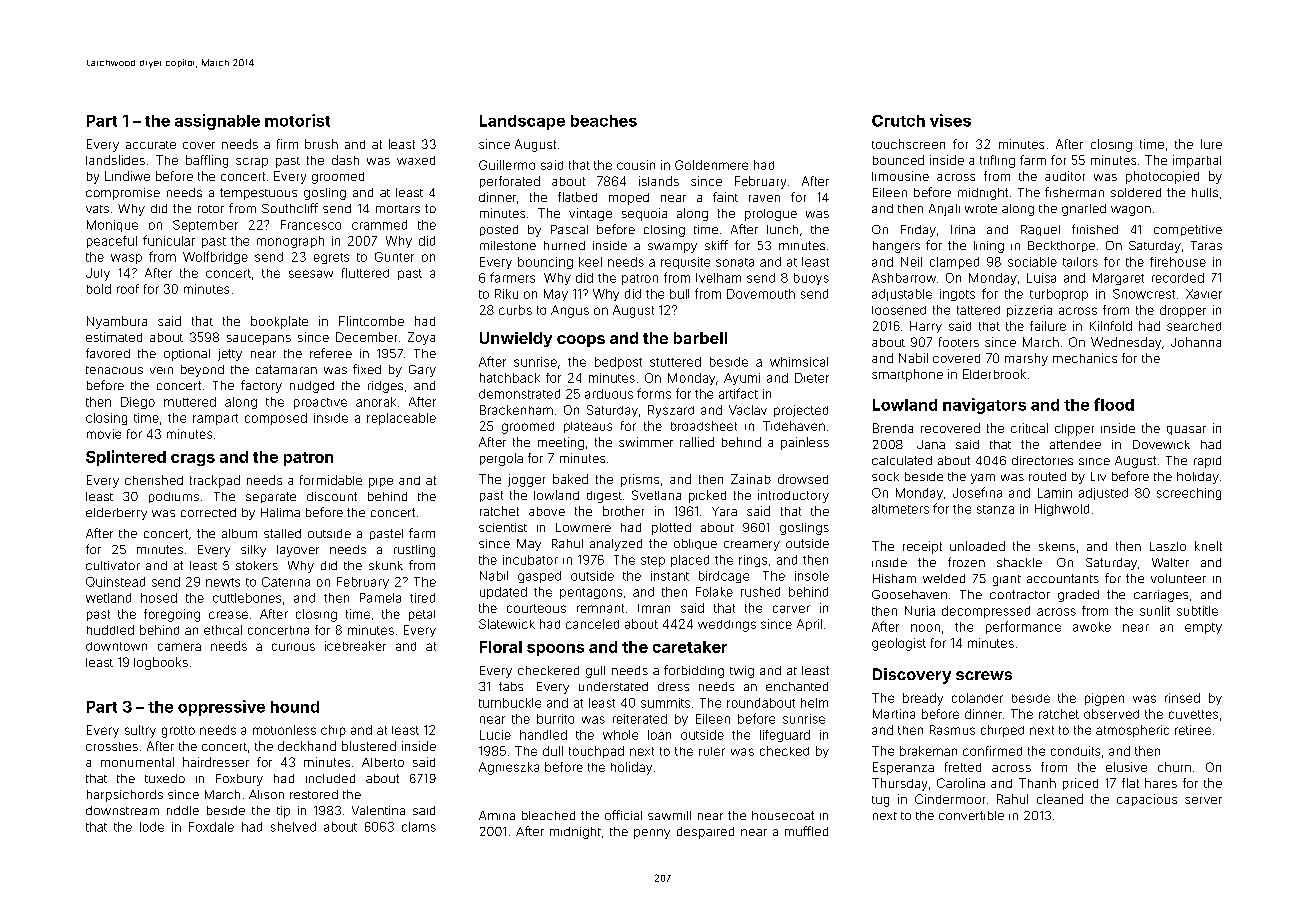  Describe the element at coordinates (711, 165) in the screenshot. I see `Goldenmere` at that location.
